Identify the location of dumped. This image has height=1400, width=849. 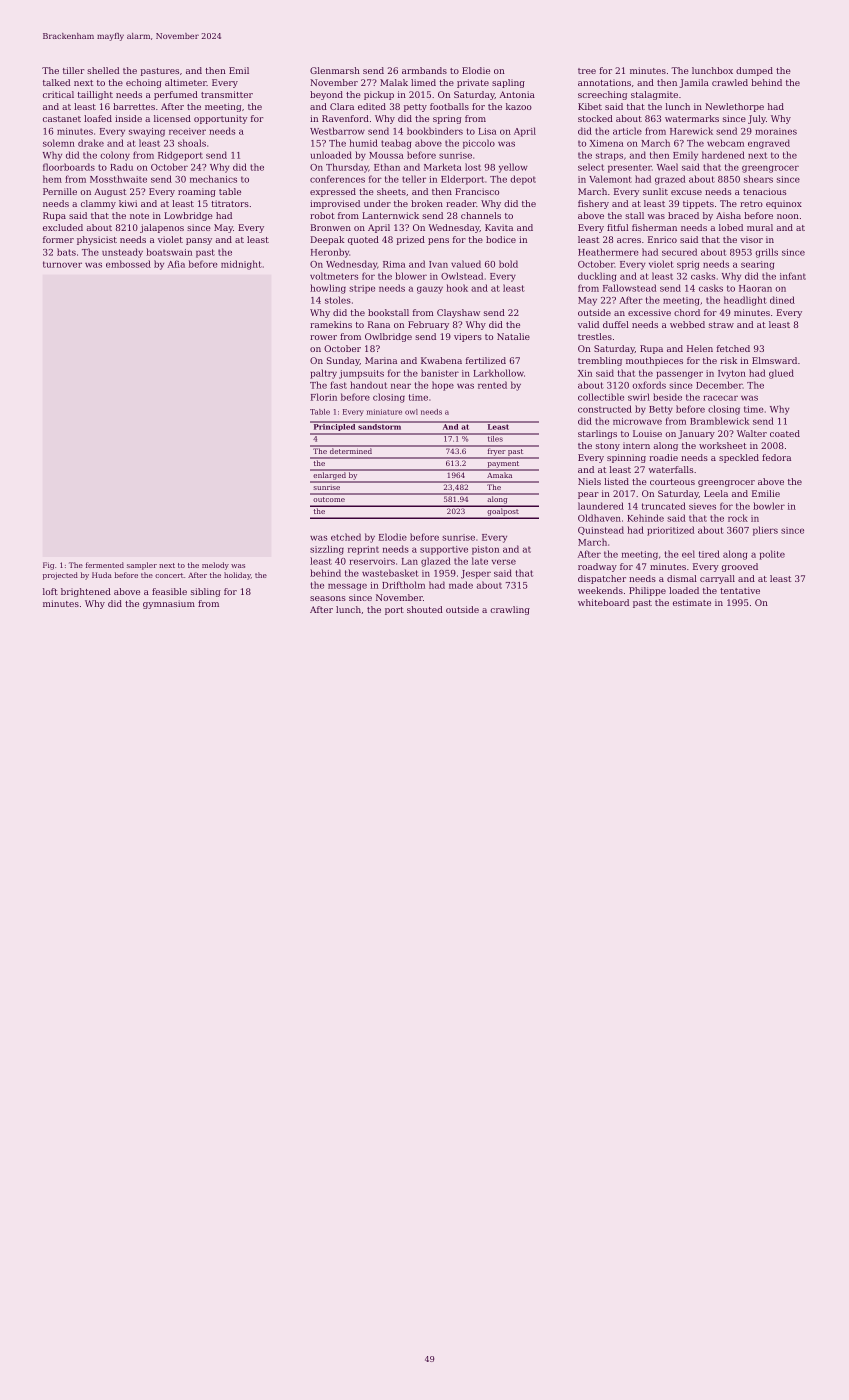
(754, 71).
